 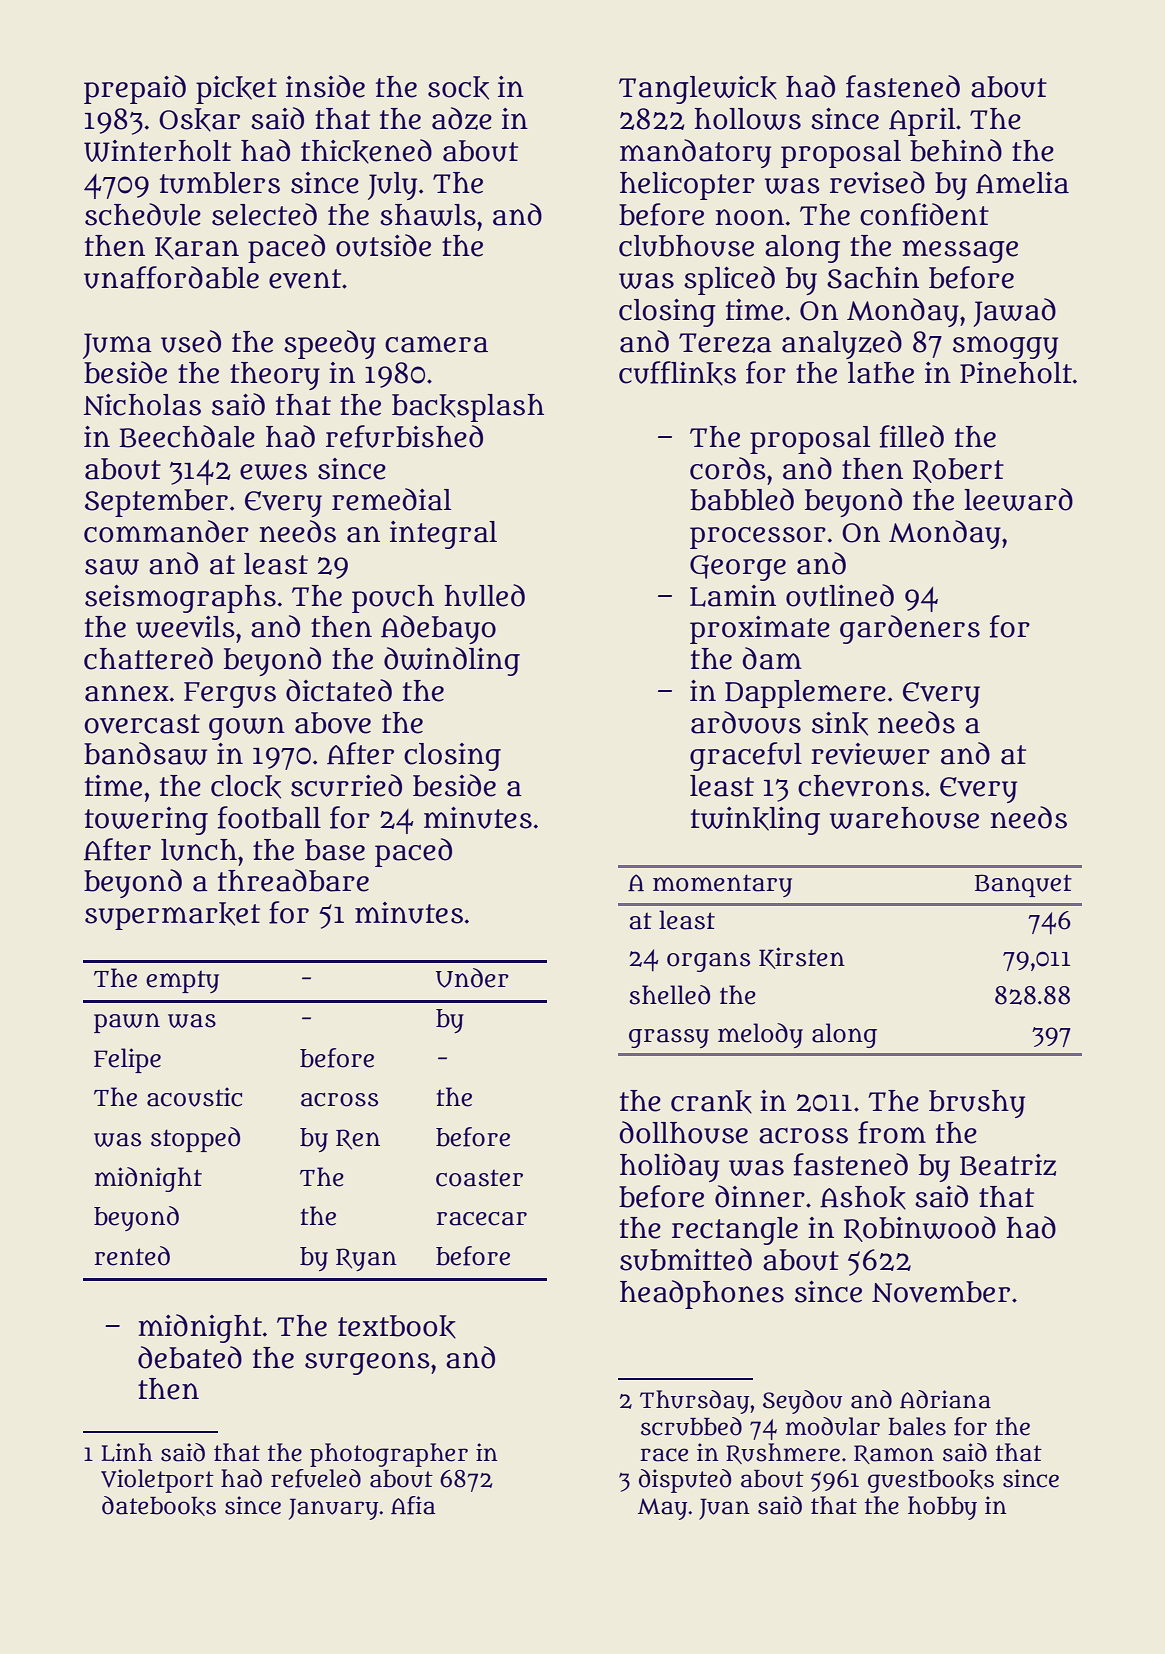 I want to click on shelled, so click(x=669, y=995).
